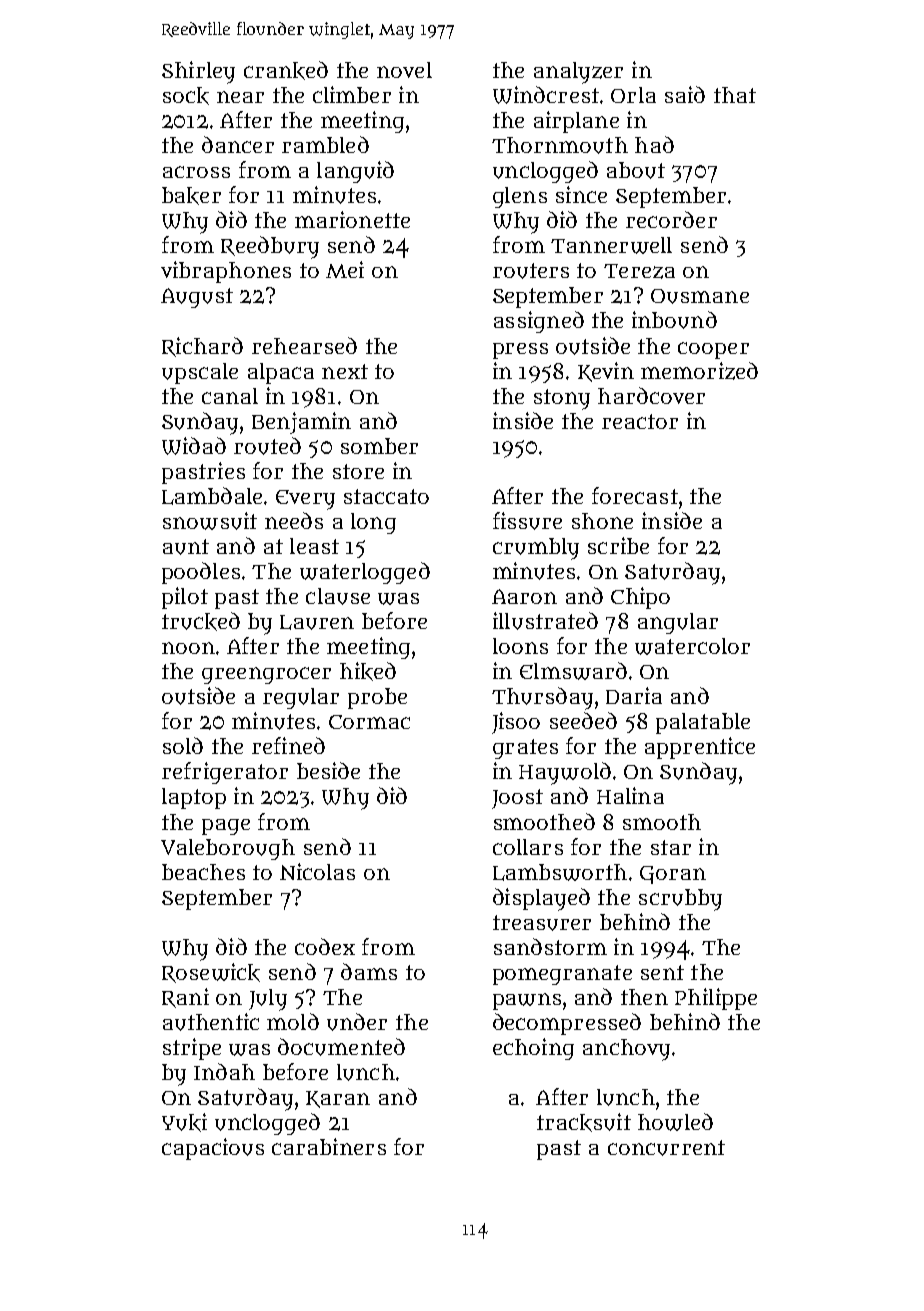 The height and width of the page is (1311, 924). Describe the element at coordinates (325, 144) in the page. I see `rambled` at that location.
